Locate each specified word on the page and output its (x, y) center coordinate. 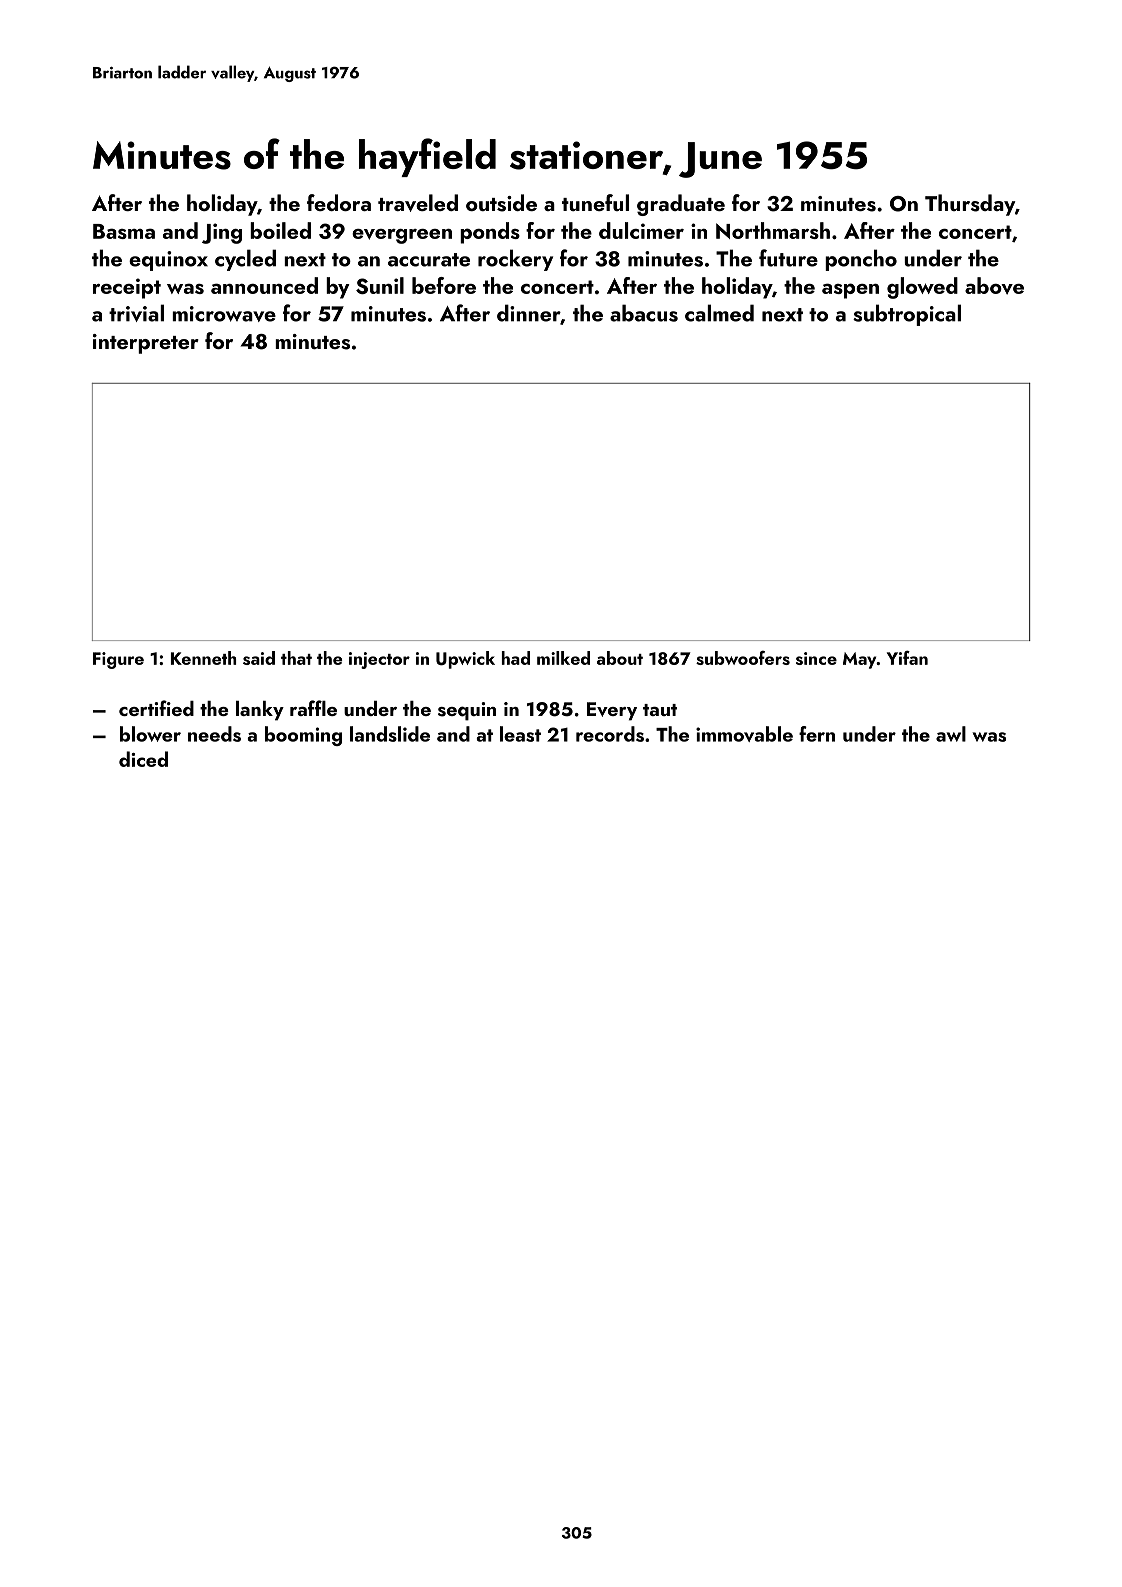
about (620, 658)
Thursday (970, 205)
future (788, 258)
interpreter (146, 344)
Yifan (907, 657)
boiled (280, 230)
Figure (118, 660)
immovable (744, 734)
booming (303, 736)
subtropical (907, 315)
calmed (719, 313)
